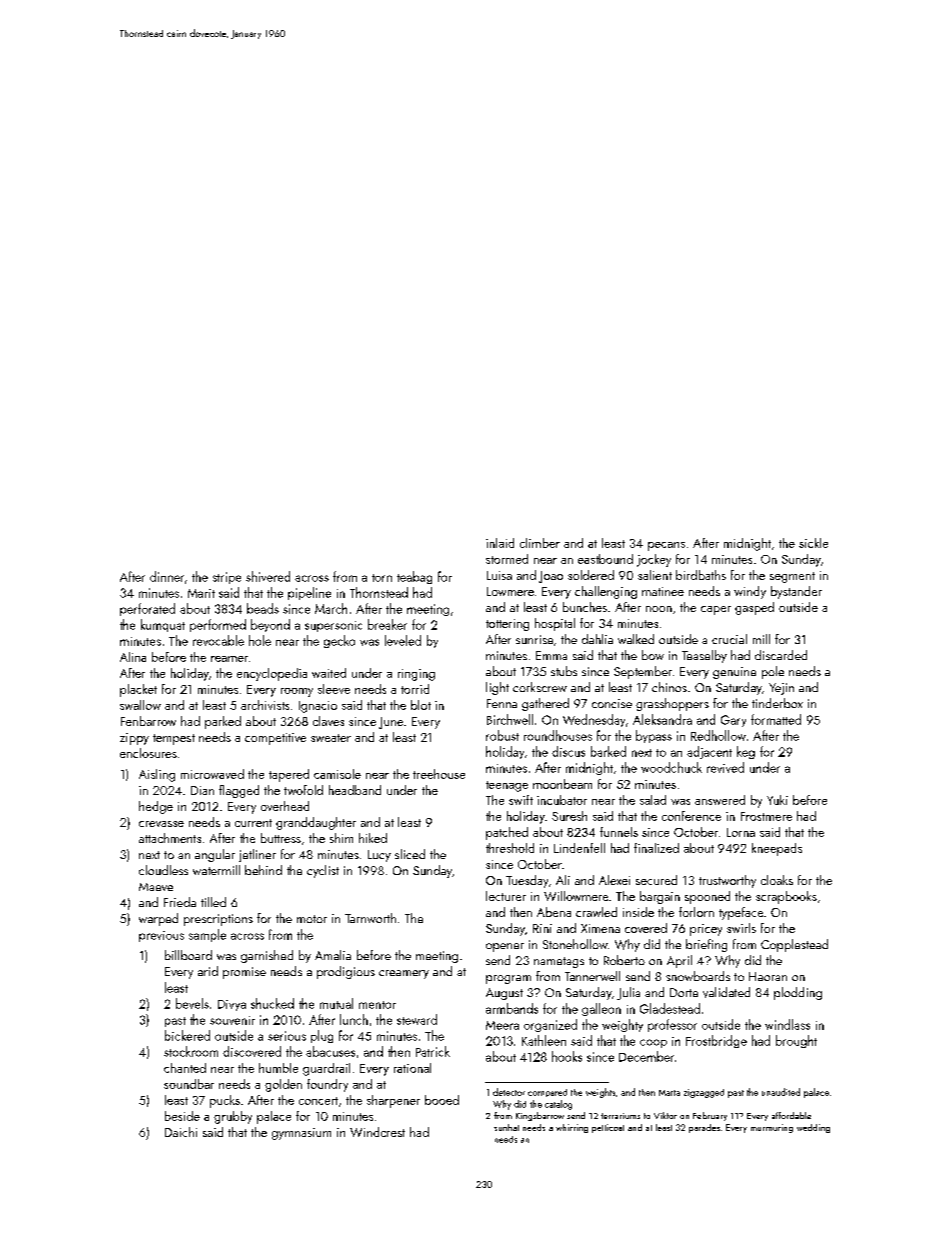 This screenshot has width=952, height=1233. Describe the element at coordinates (331, 608) in the screenshot. I see `March` at that location.
